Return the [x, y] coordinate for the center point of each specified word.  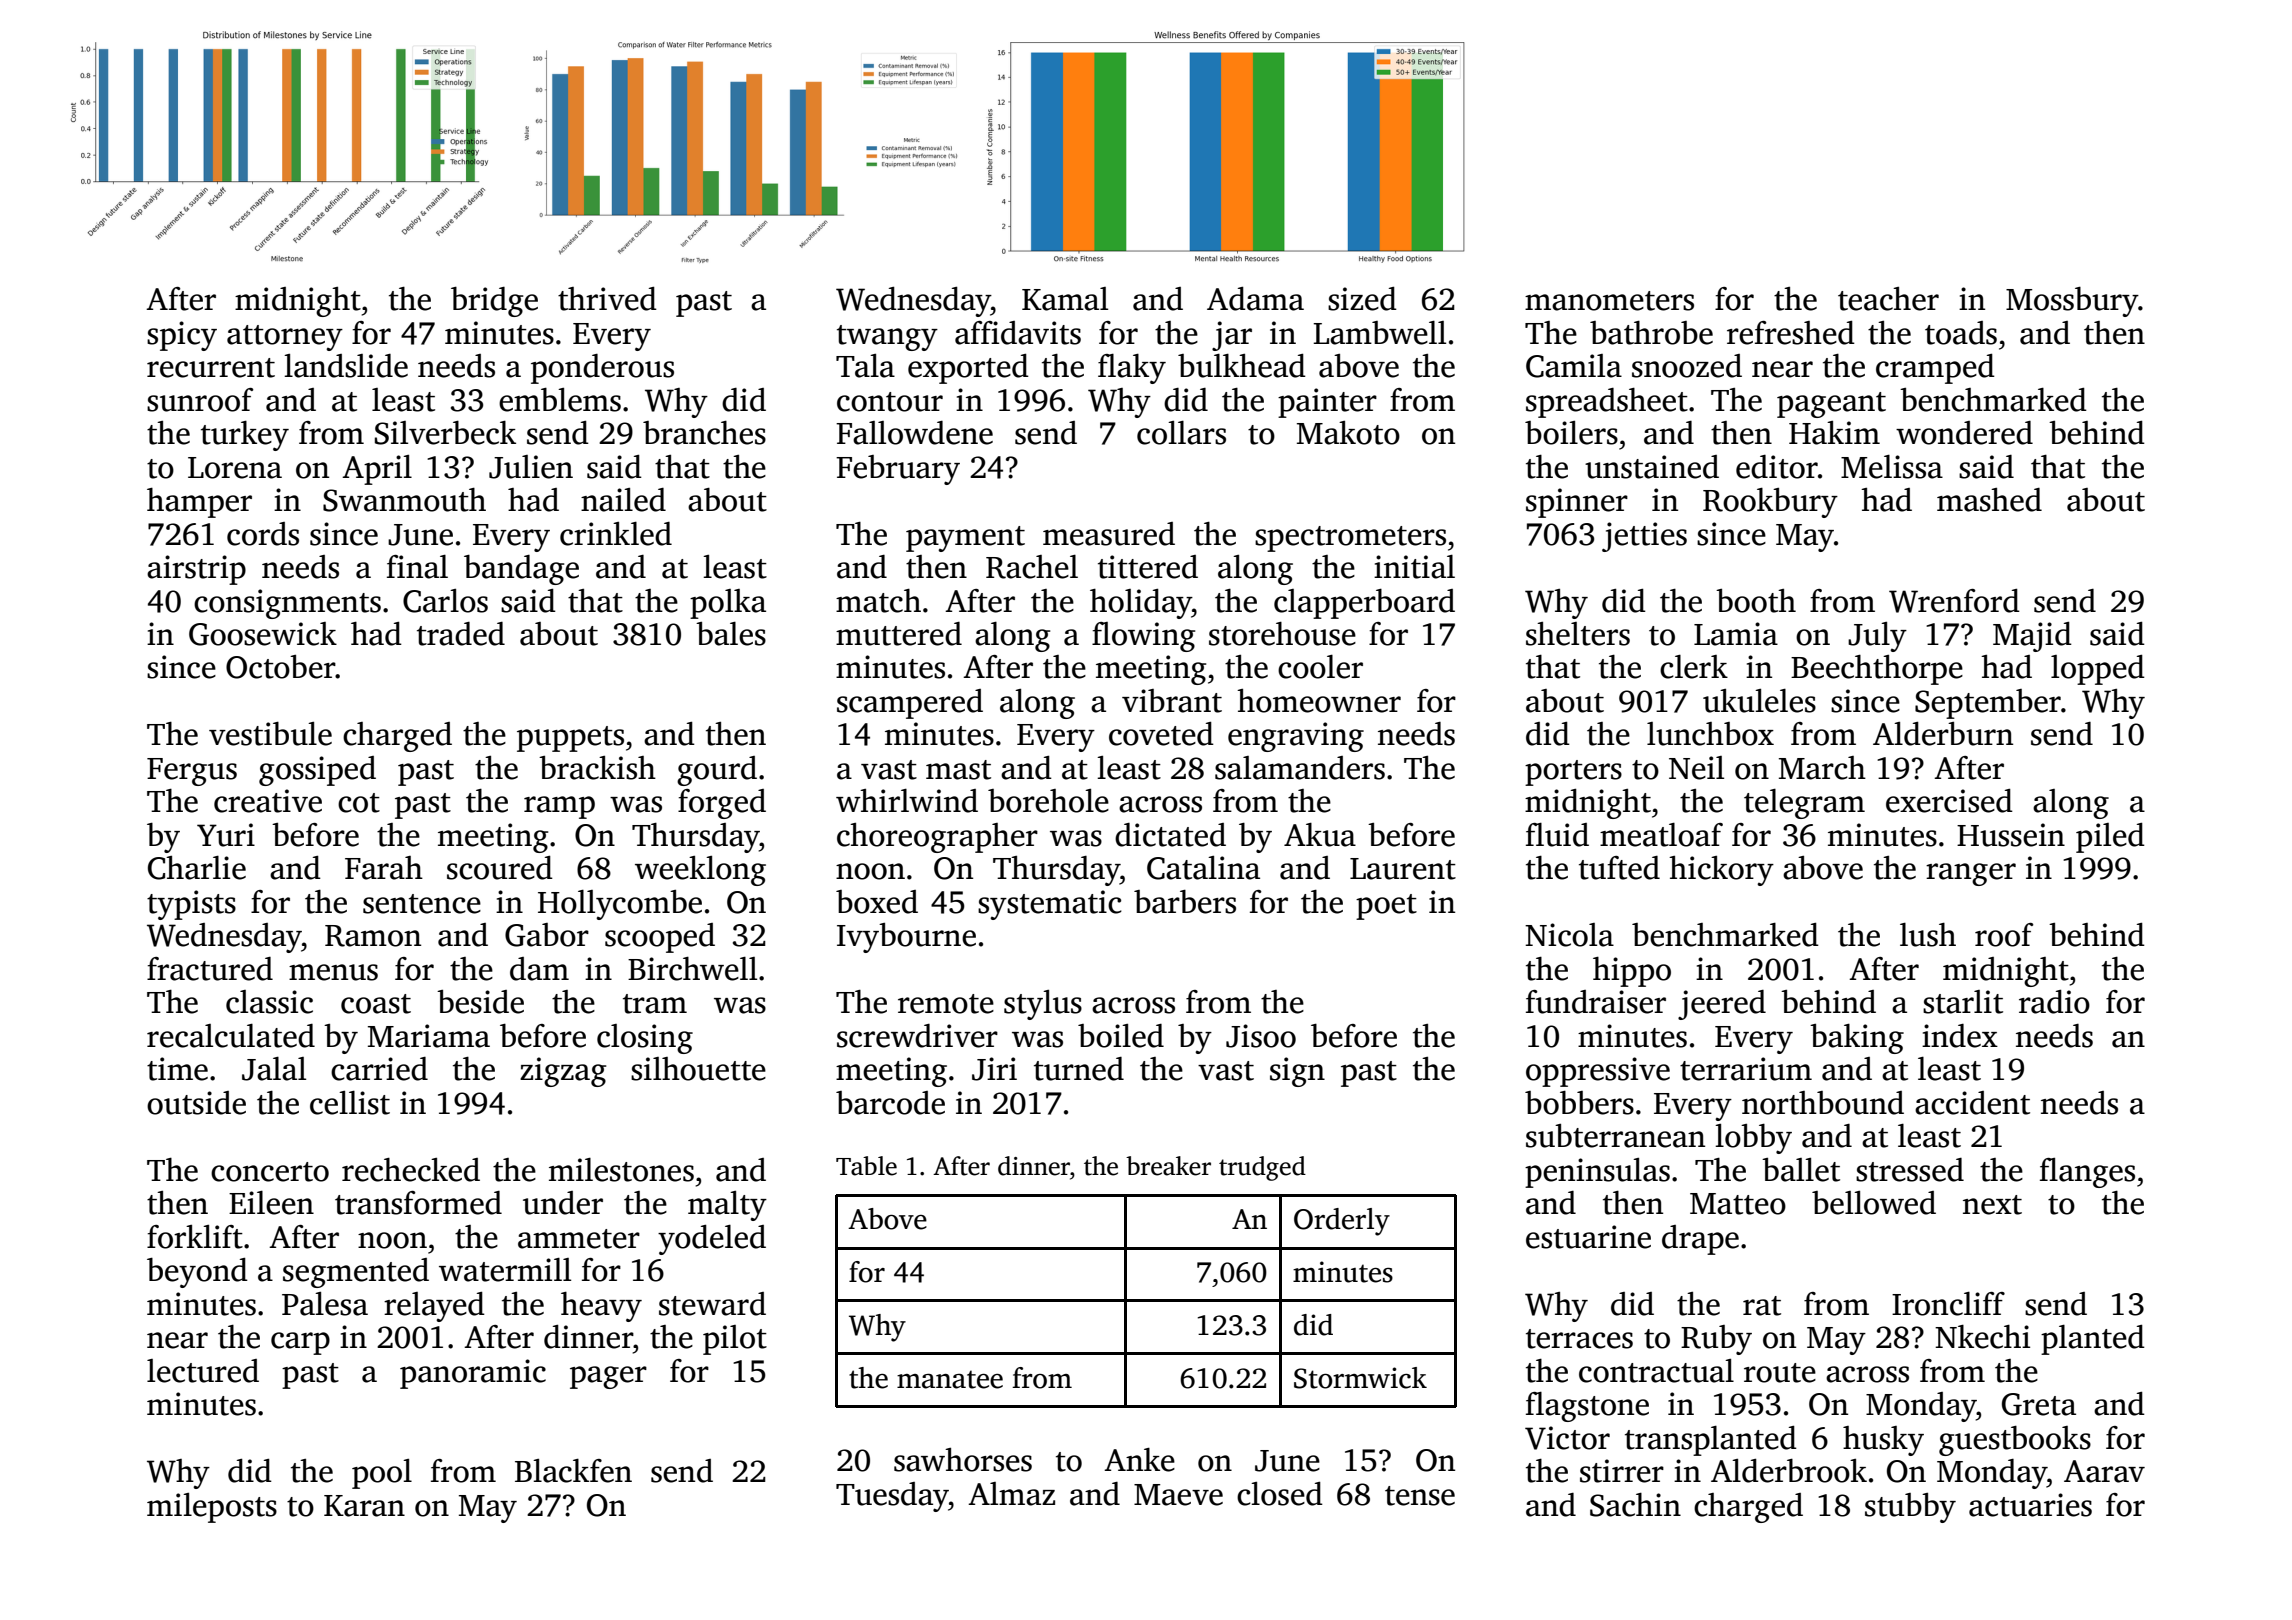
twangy [887, 338]
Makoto [1348, 433]
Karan [364, 1506]
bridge [494, 302]
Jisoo [1261, 1036]
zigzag [563, 1072]
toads [1961, 333]
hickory [1721, 871]
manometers [1609, 301]
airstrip [196, 570]
